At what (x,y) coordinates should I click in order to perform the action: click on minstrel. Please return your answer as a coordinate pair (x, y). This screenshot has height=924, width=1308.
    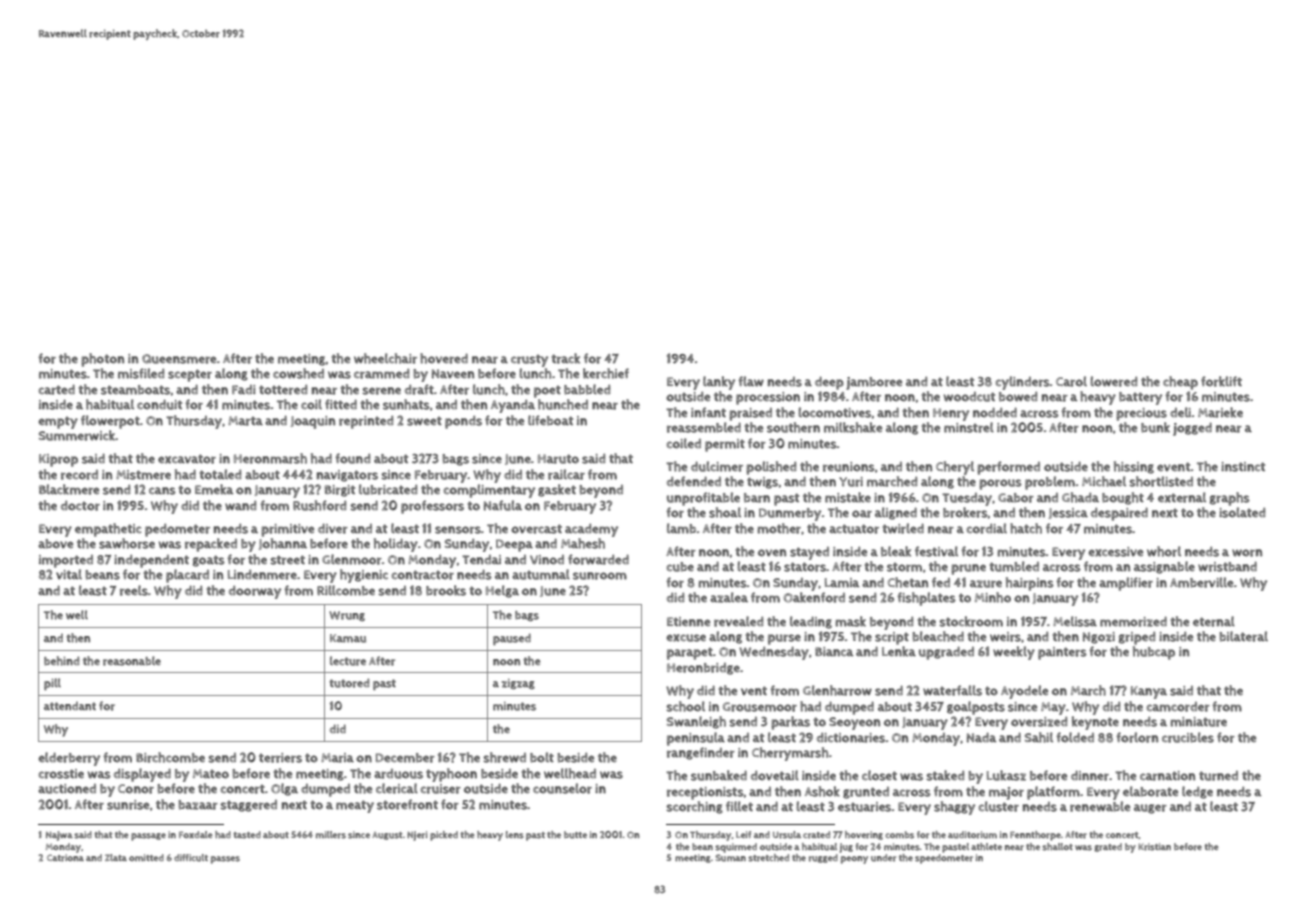
    Looking at the image, I should click on (969, 427).
